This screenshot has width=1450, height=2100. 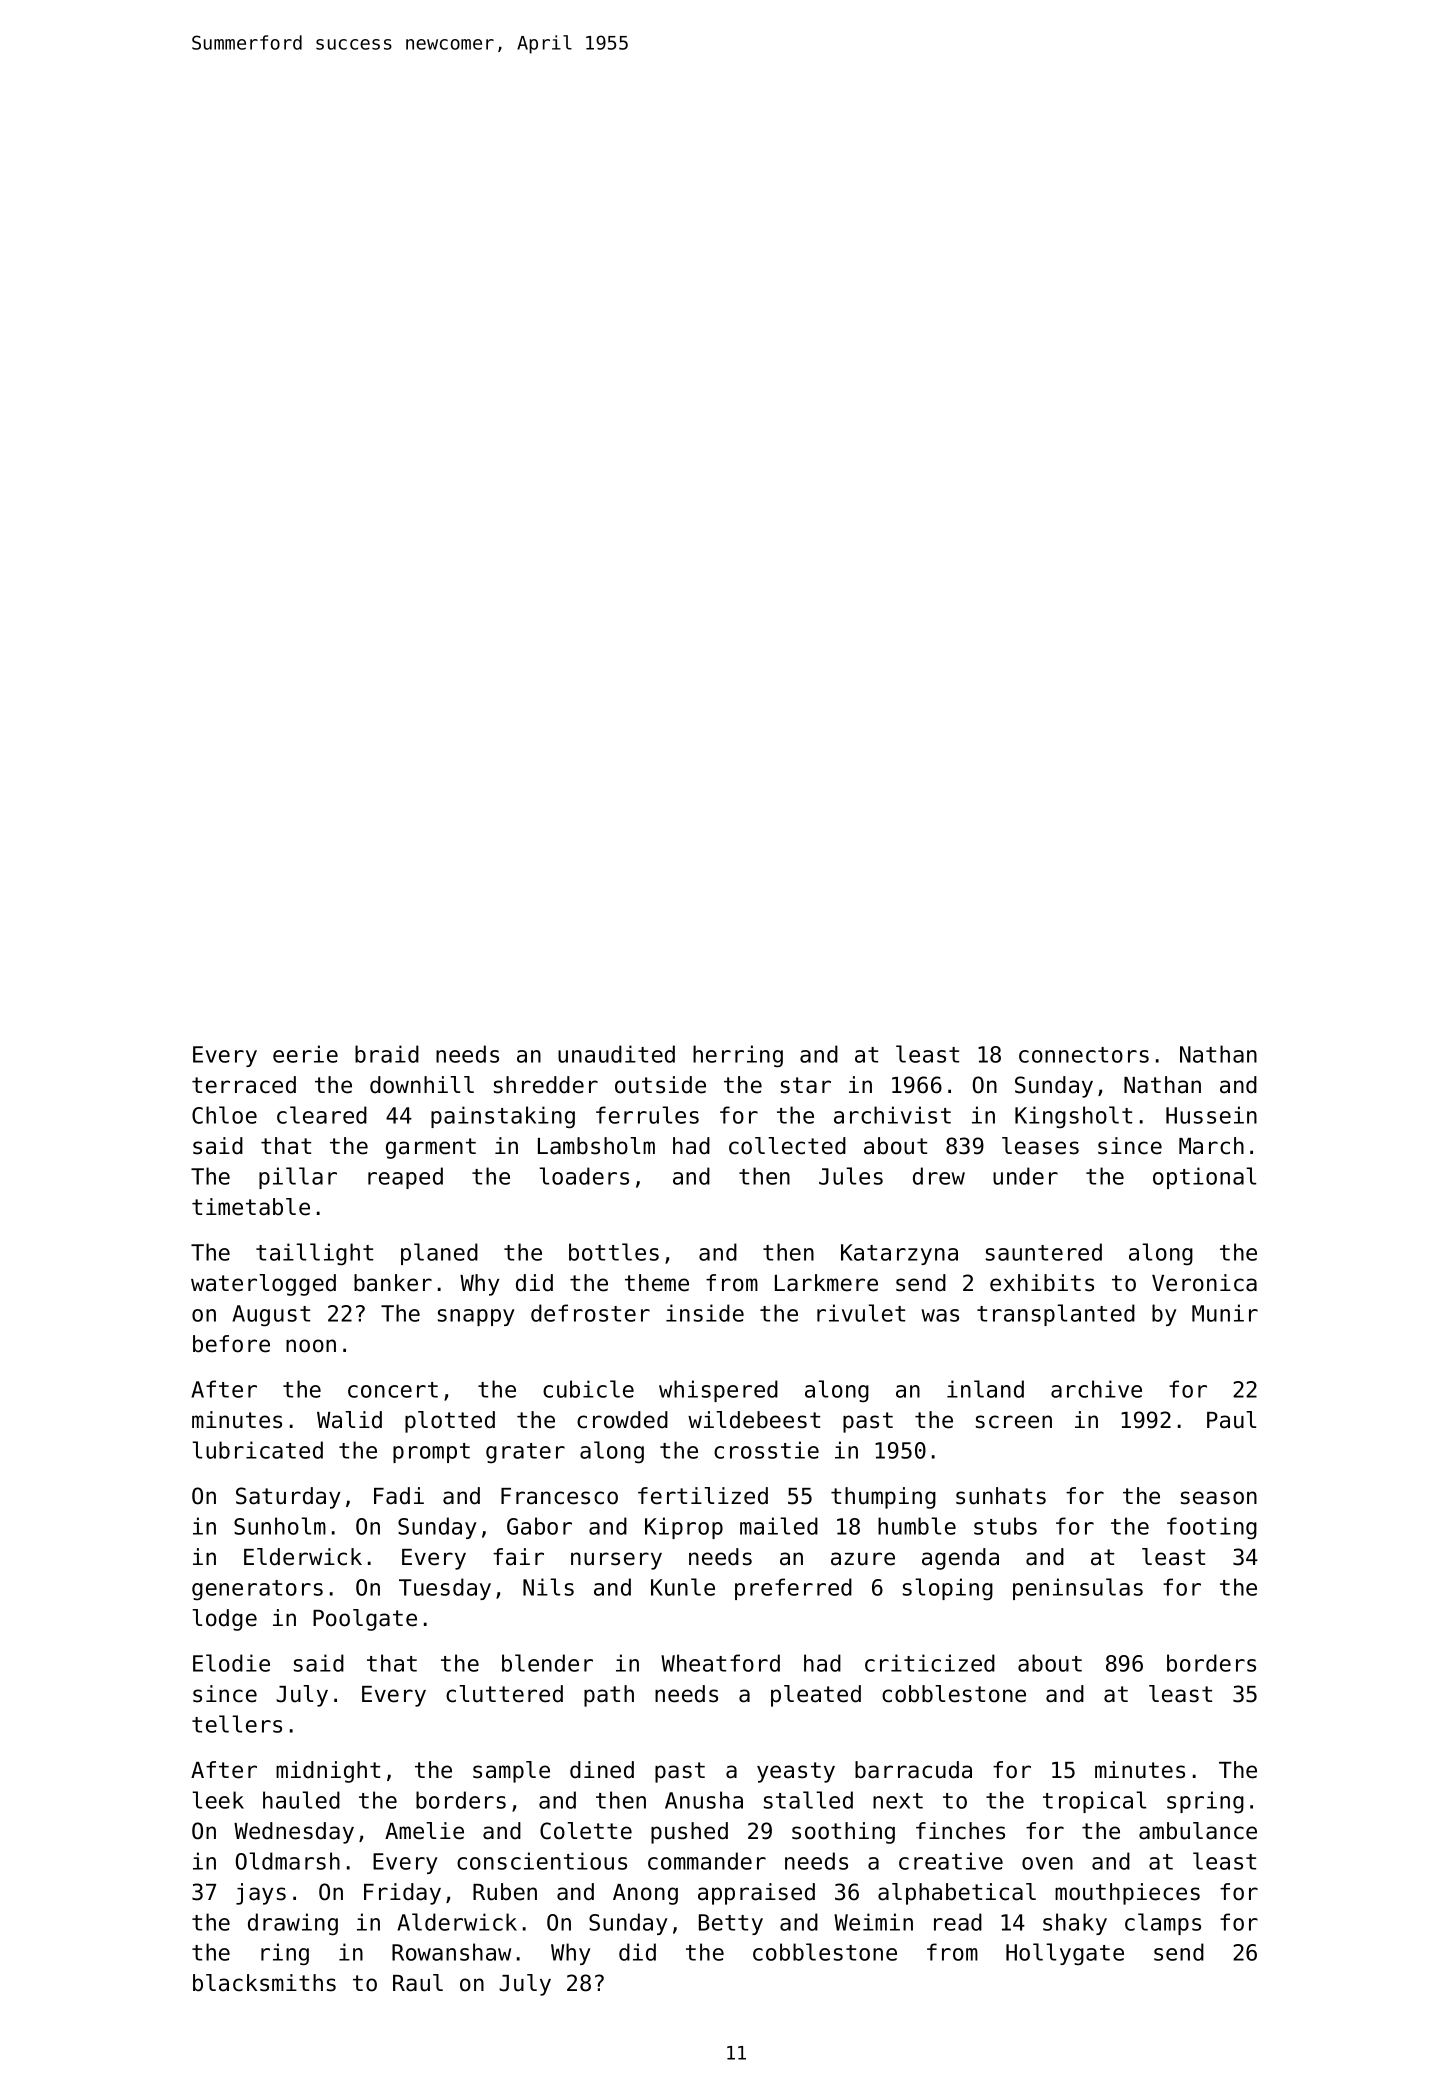 I want to click on yeasty, so click(x=796, y=1772).
